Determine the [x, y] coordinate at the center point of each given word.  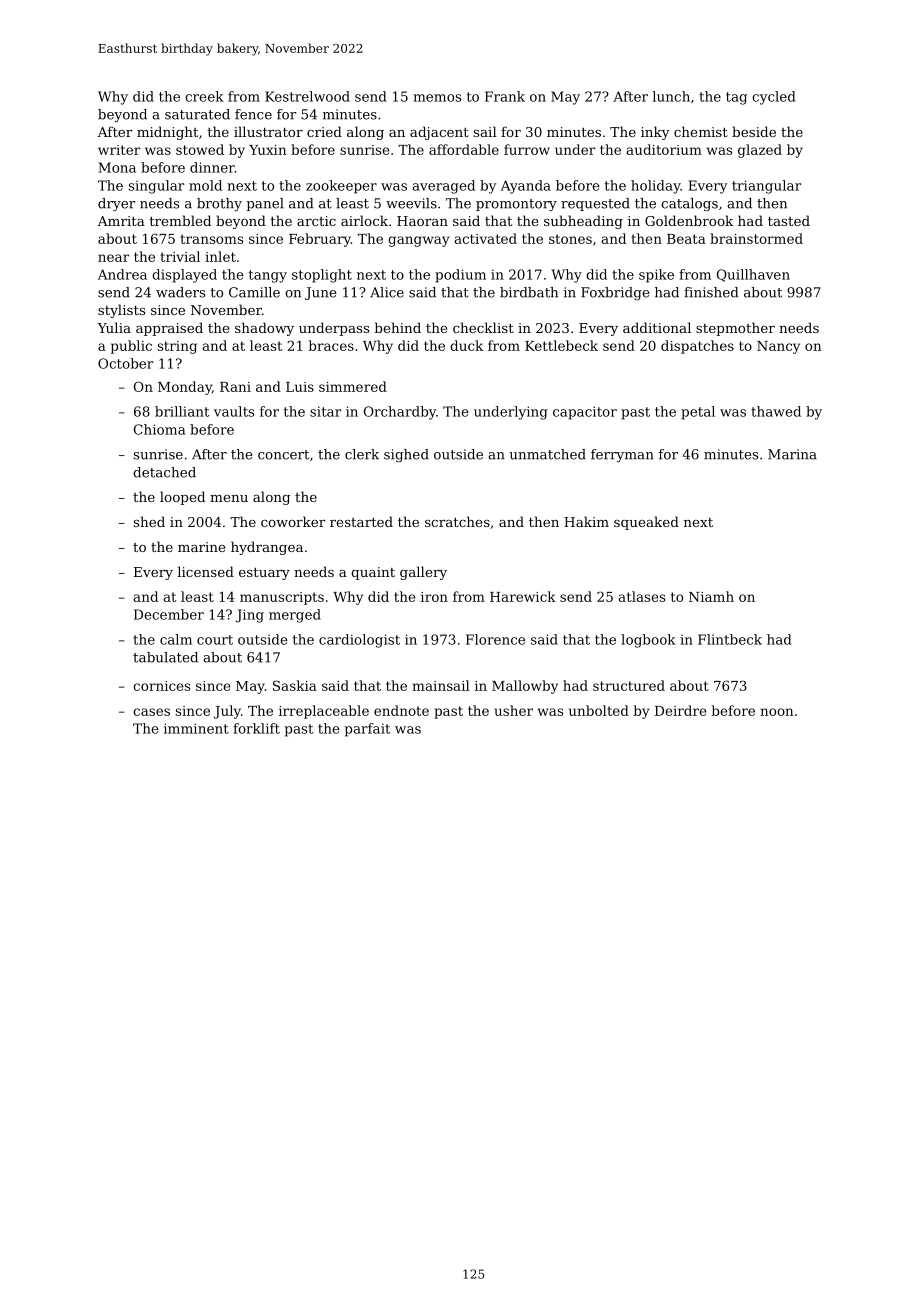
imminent [196, 728]
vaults [234, 411]
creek [204, 96]
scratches [457, 521]
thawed [776, 411]
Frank [505, 96]
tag [736, 98]
